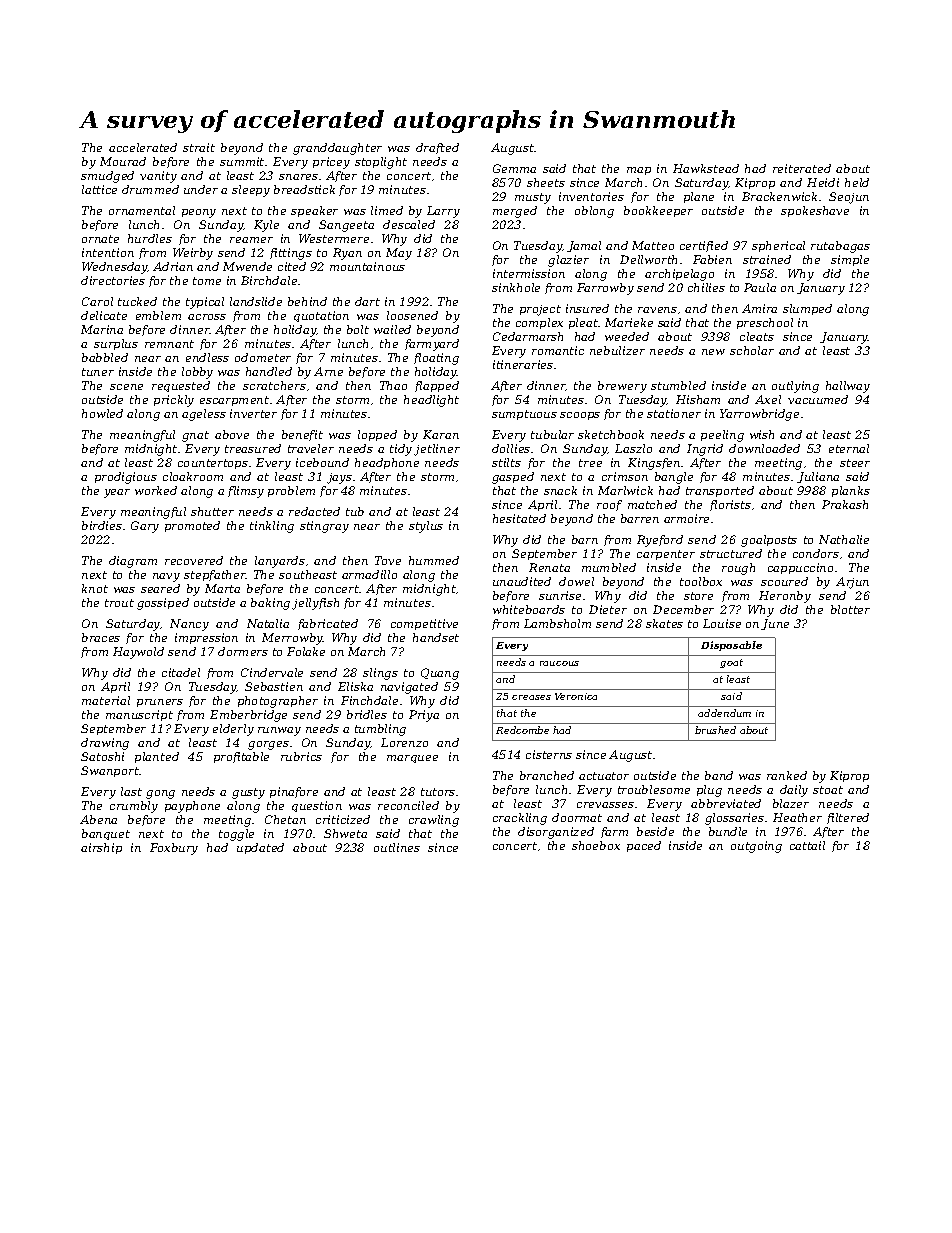 The height and width of the screenshot is (1233, 952). Describe the element at coordinates (272, 672) in the screenshot. I see `Cindervale` at that location.
